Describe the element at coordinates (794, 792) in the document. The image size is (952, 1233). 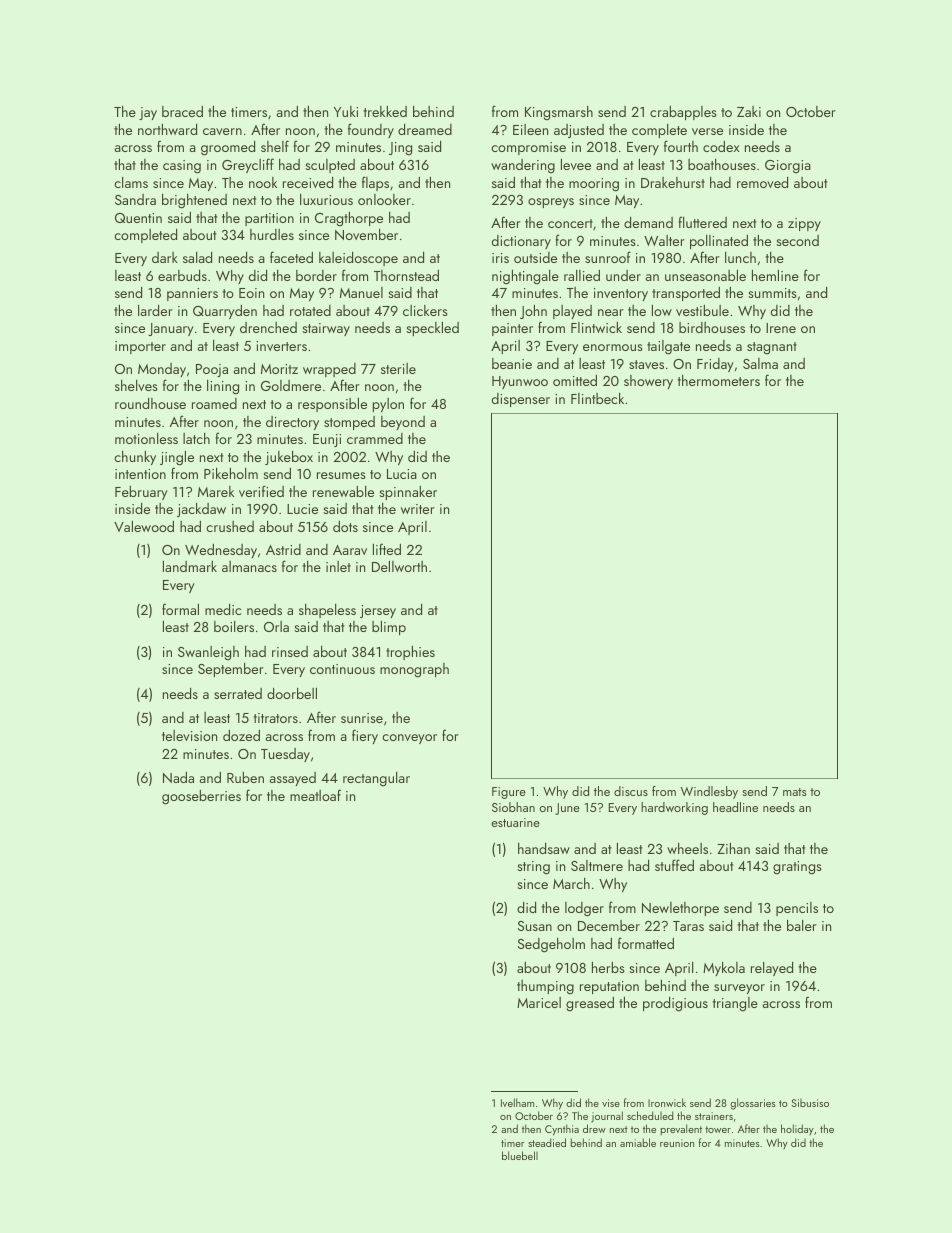
I see `mats` at that location.
